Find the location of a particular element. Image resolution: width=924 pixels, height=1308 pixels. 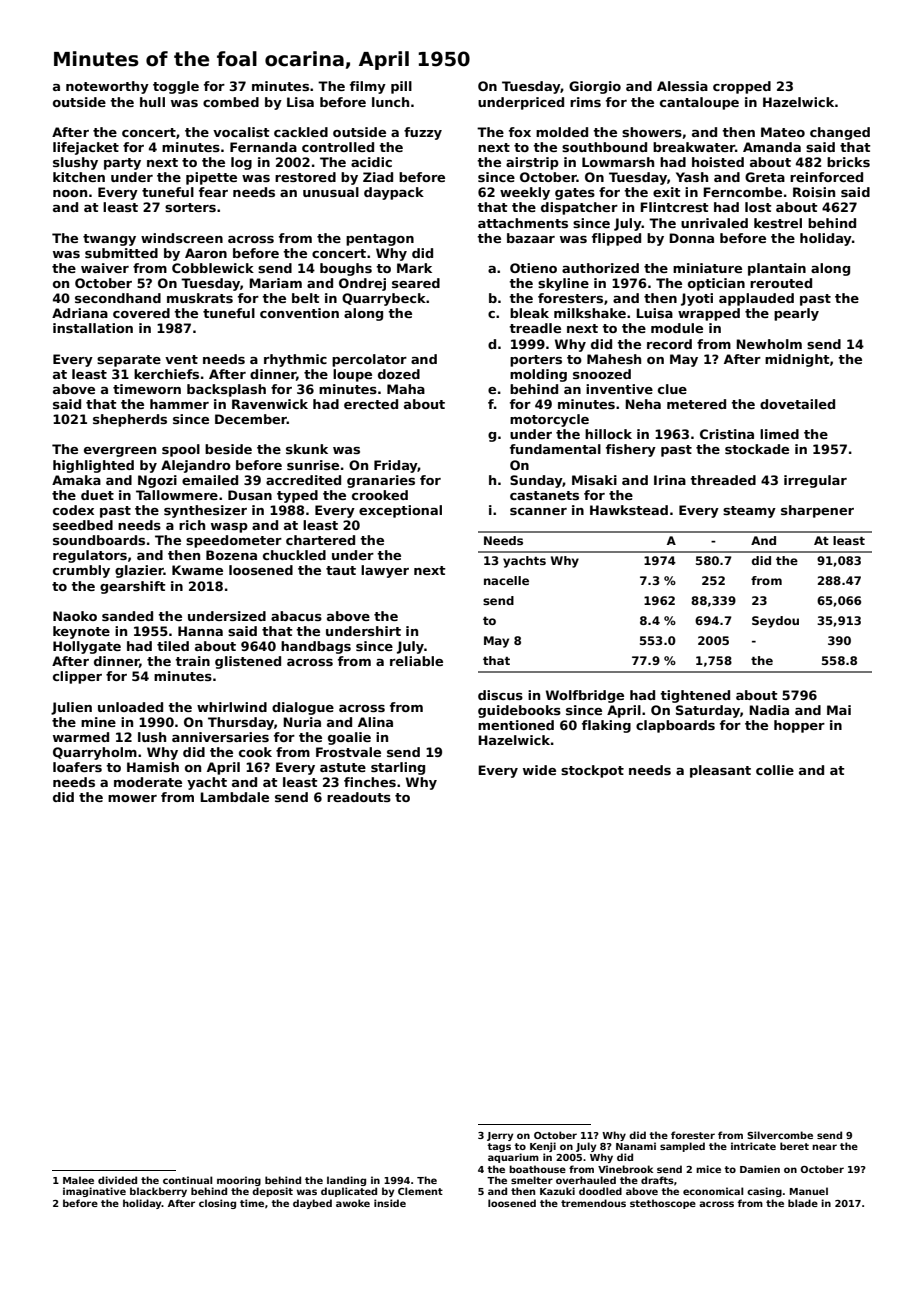

cropped is located at coordinates (742, 87).
